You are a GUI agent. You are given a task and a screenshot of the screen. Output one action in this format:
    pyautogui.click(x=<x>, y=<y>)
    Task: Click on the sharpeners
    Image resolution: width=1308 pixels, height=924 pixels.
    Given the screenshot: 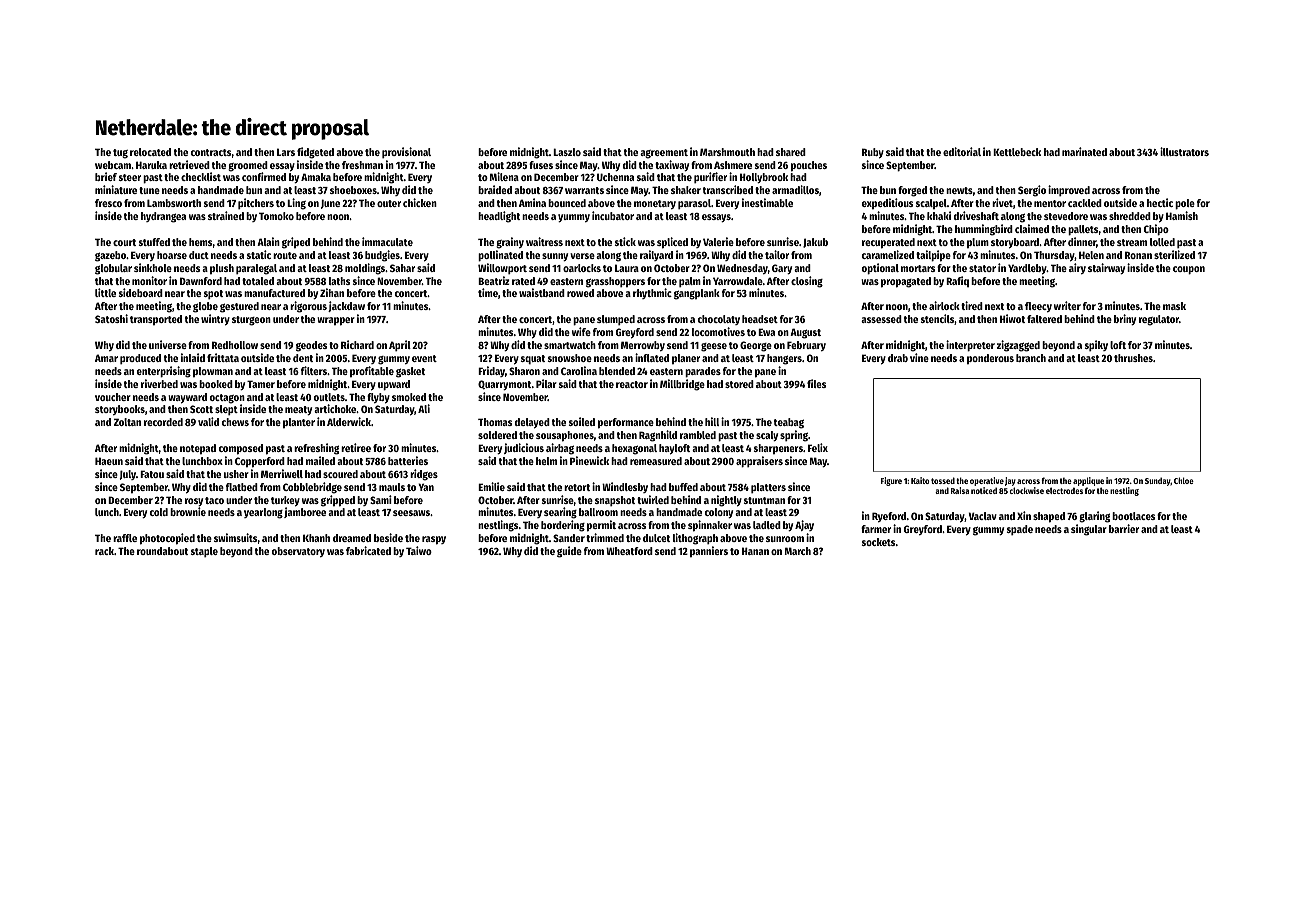 What is the action you would take?
    pyautogui.click(x=778, y=449)
